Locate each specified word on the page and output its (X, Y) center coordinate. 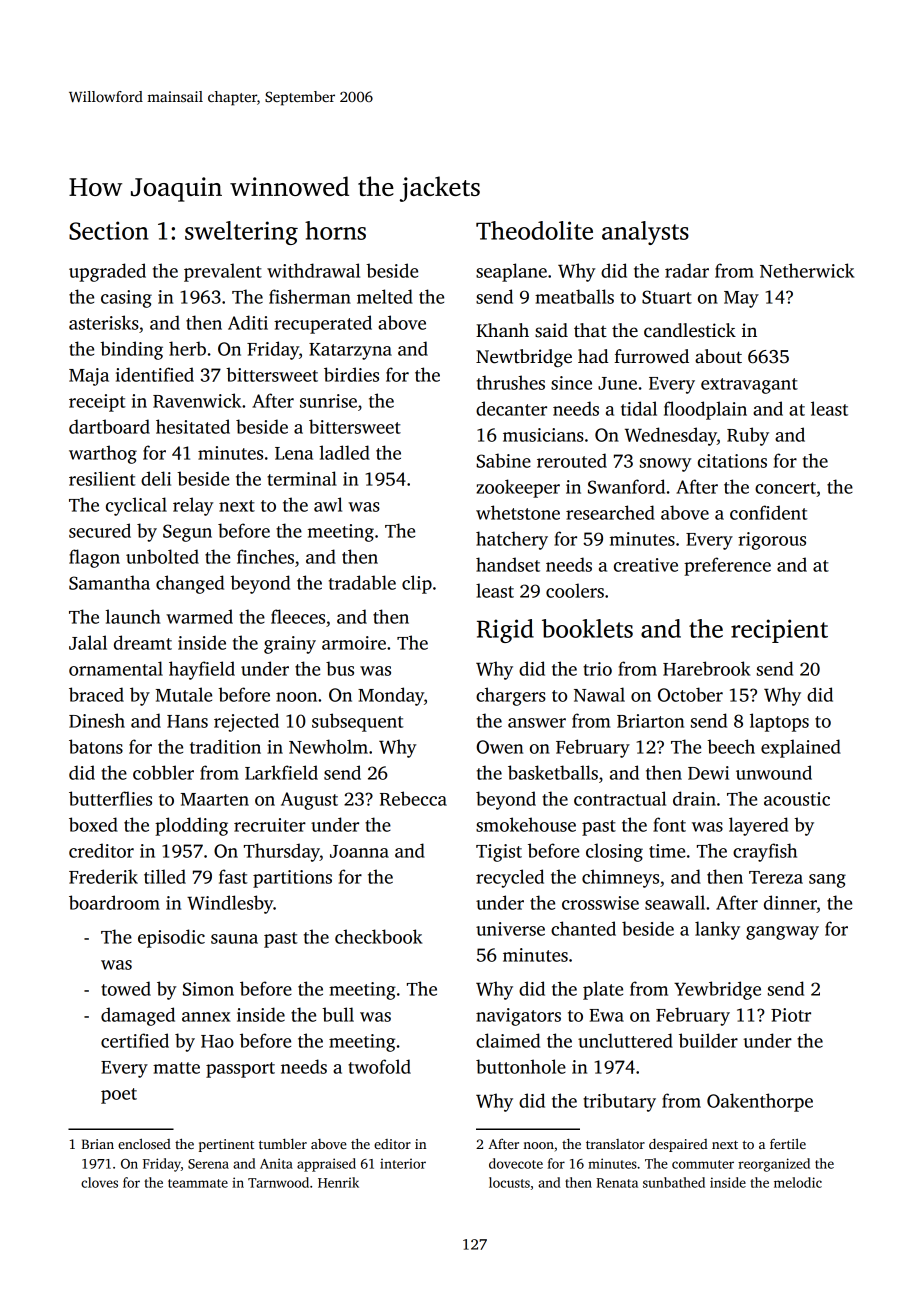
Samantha (109, 582)
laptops (779, 722)
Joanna (359, 851)
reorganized (774, 1165)
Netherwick (807, 270)
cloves (99, 1182)
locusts (509, 1182)
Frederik (103, 876)
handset (508, 564)
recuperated (323, 324)
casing (126, 299)
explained (801, 748)
